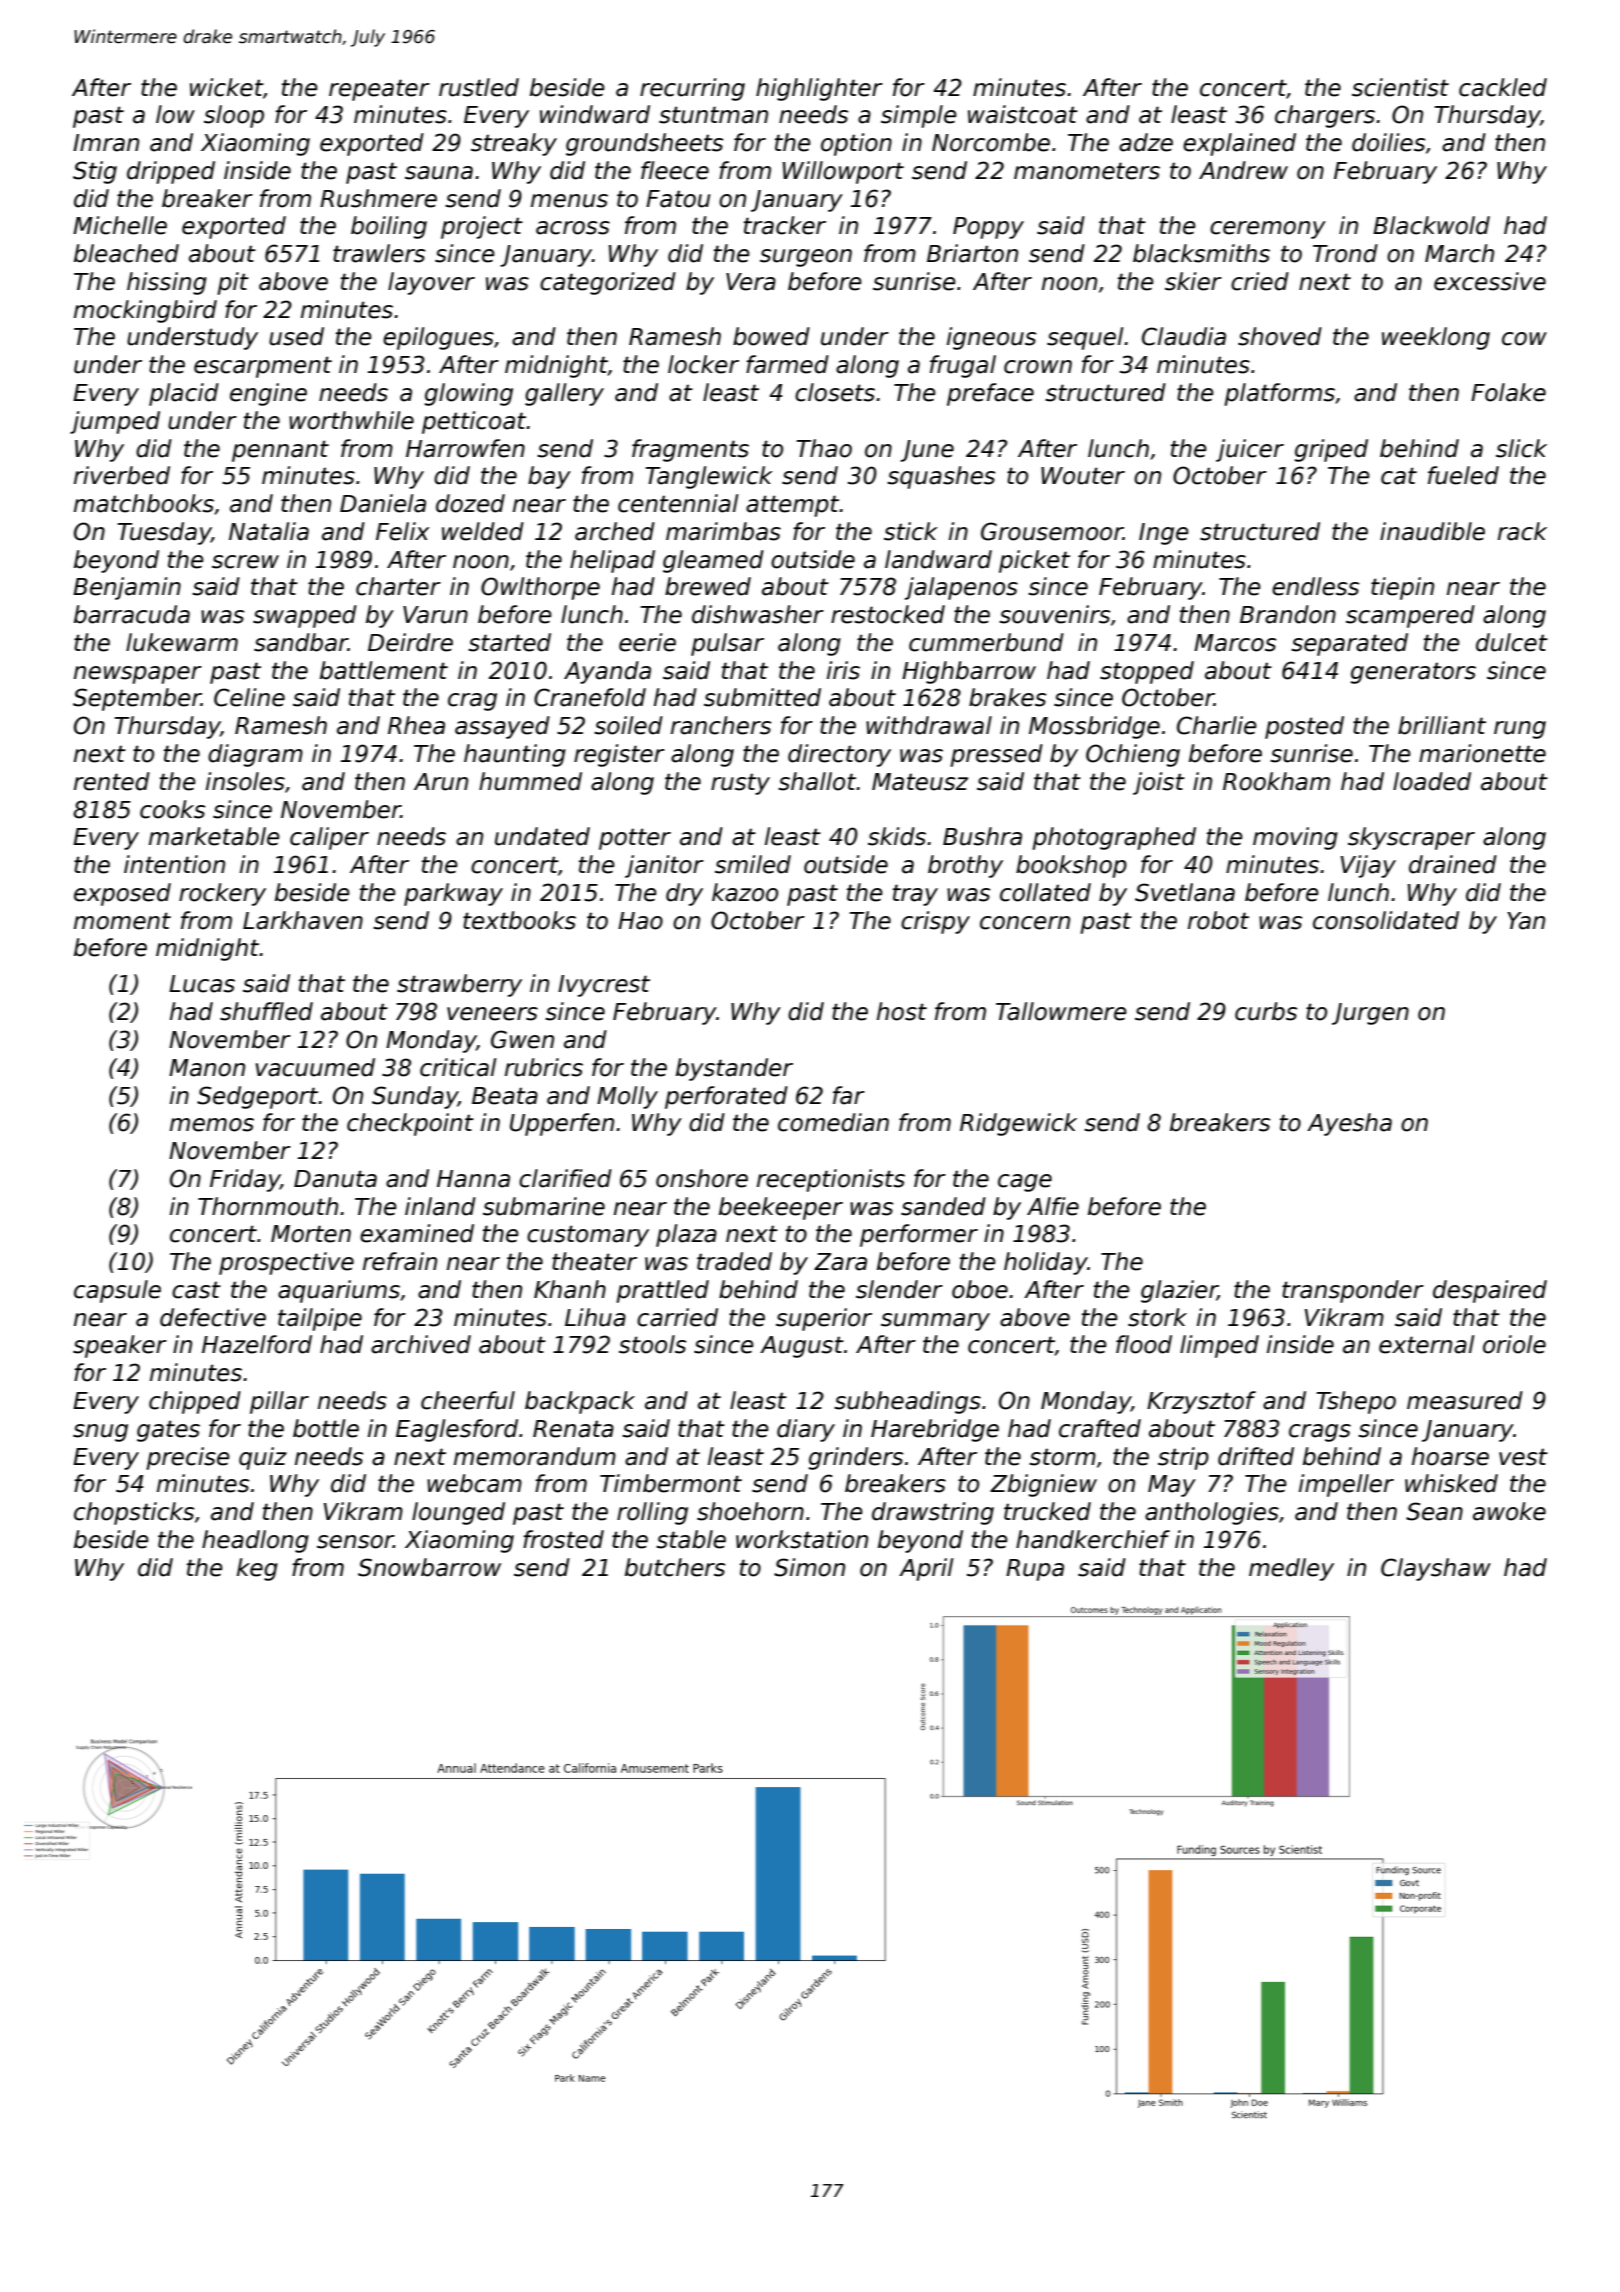 The width and height of the image is (1620, 2292). Describe the element at coordinates (727, 644) in the image. I see `pulsar` at that location.
